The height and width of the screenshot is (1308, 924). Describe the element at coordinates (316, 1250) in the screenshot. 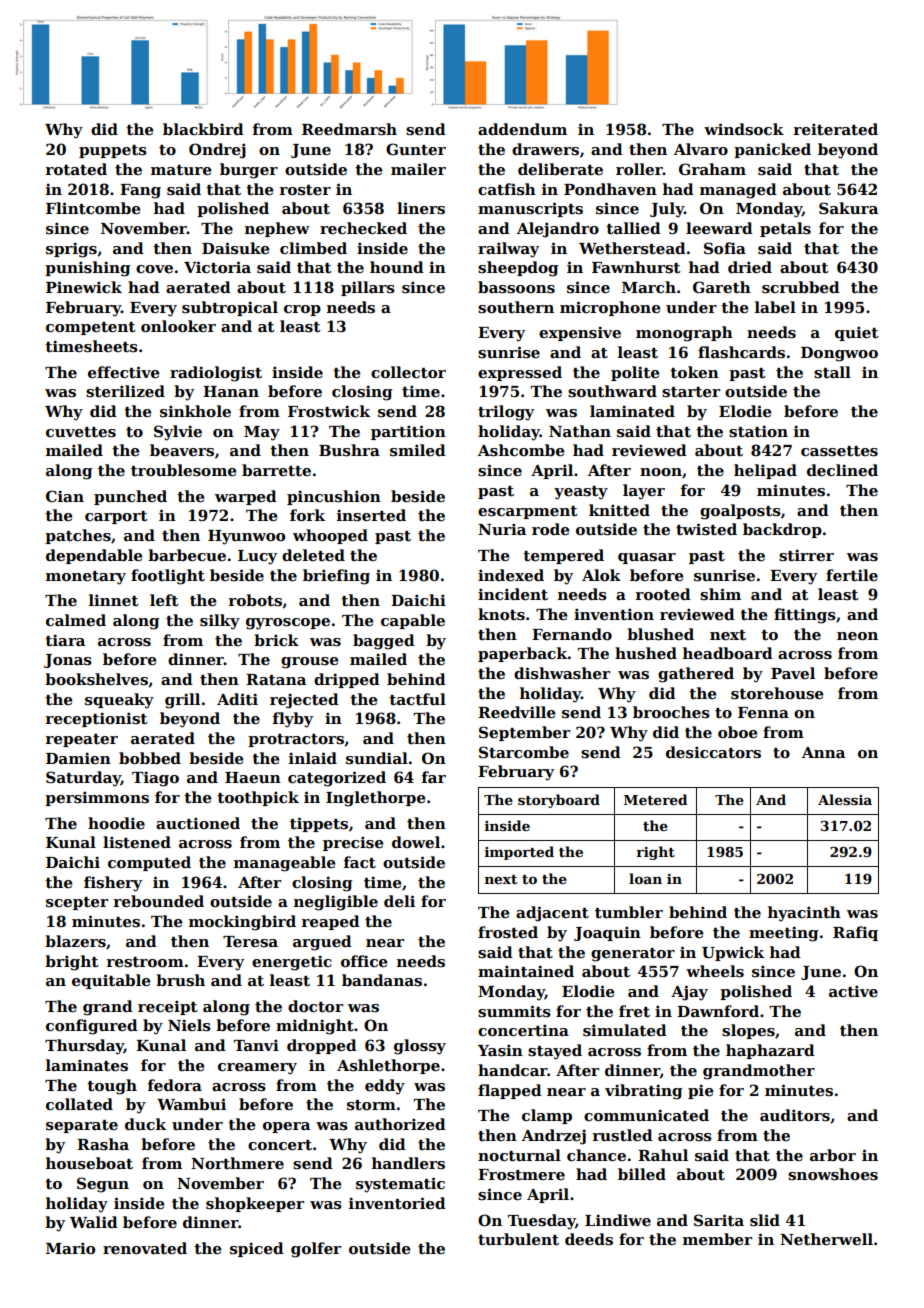

I see `golfer` at that location.
